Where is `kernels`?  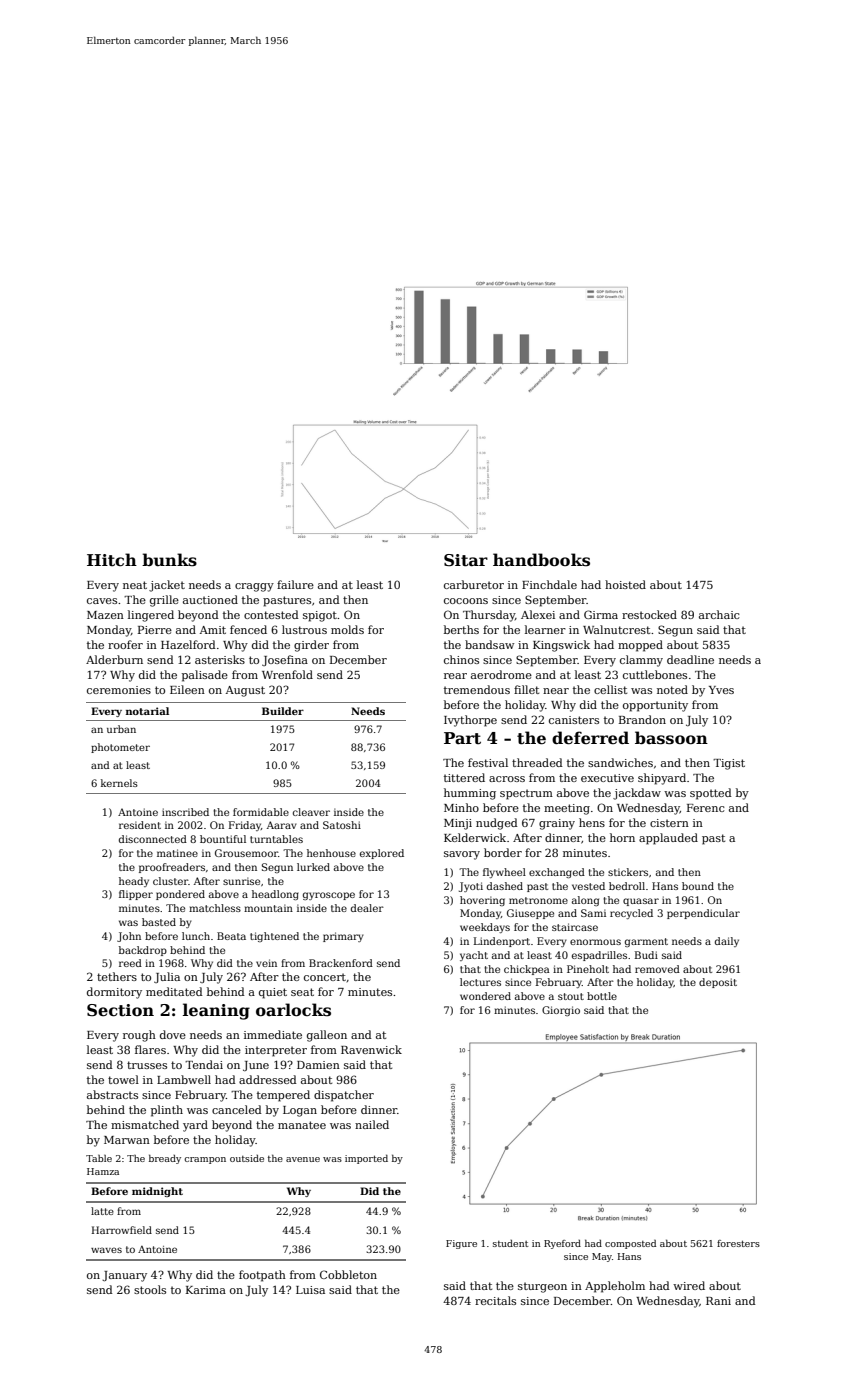
kernels is located at coordinates (119, 783).
